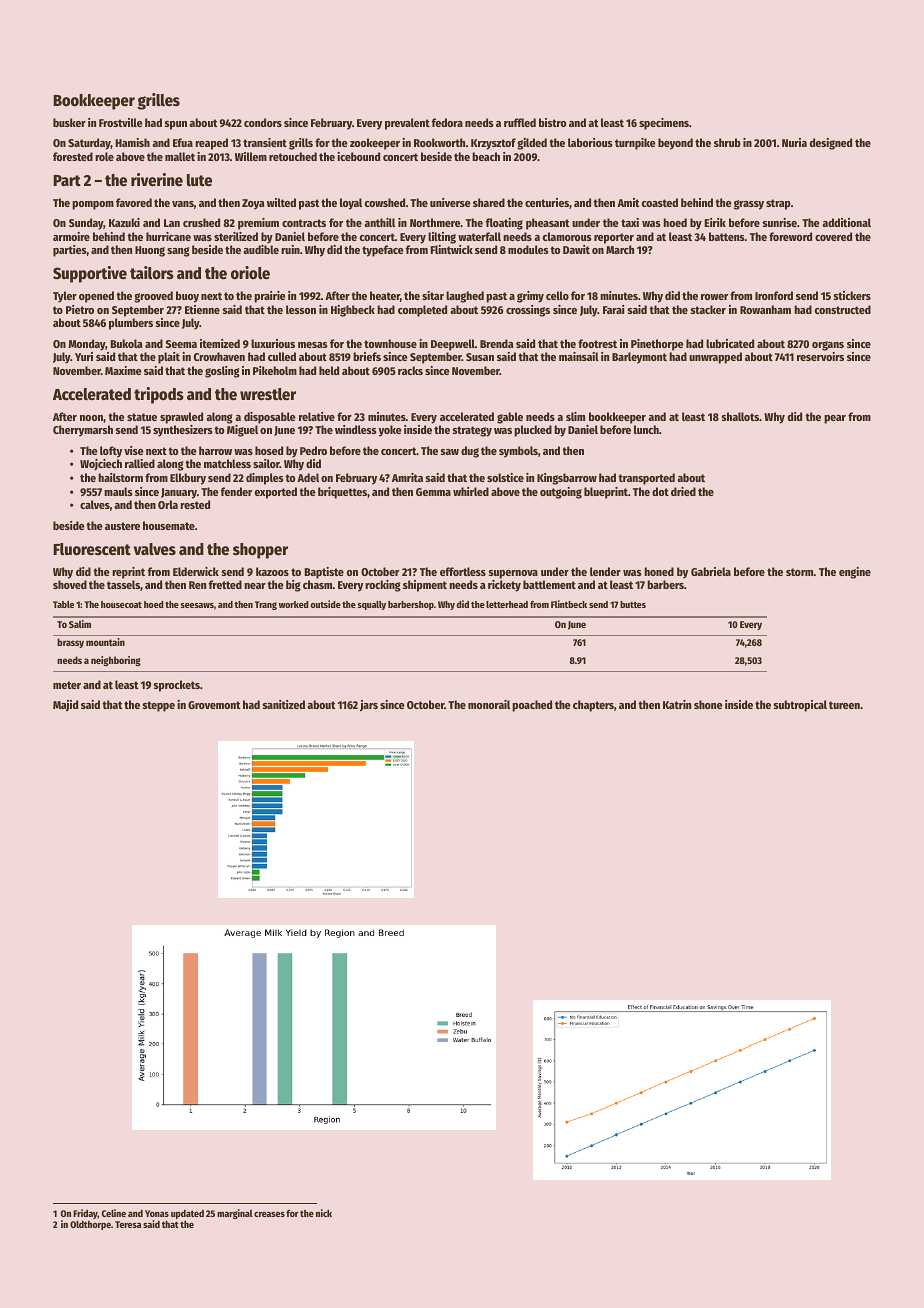 This screenshot has width=924, height=1308. What do you see at coordinates (532, 706) in the screenshot?
I see `poached` at bounding box center [532, 706].
